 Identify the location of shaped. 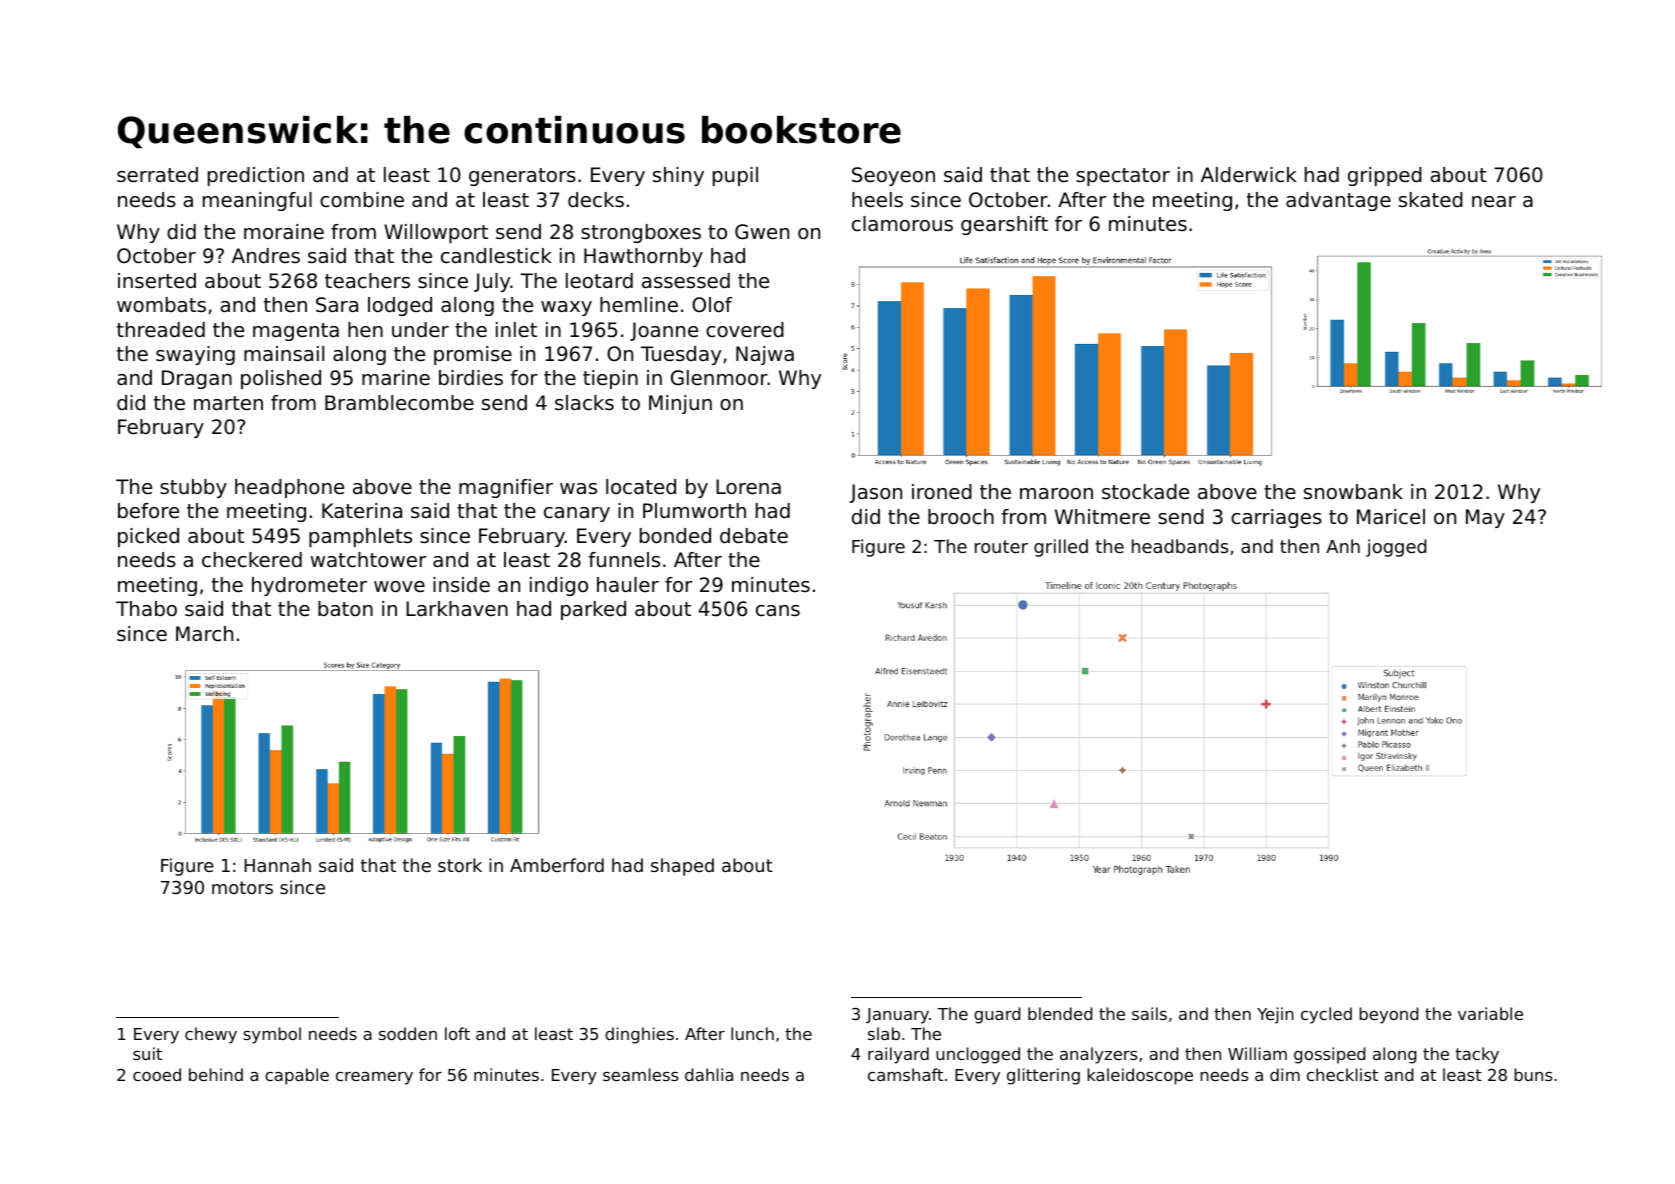
(682, 867).
